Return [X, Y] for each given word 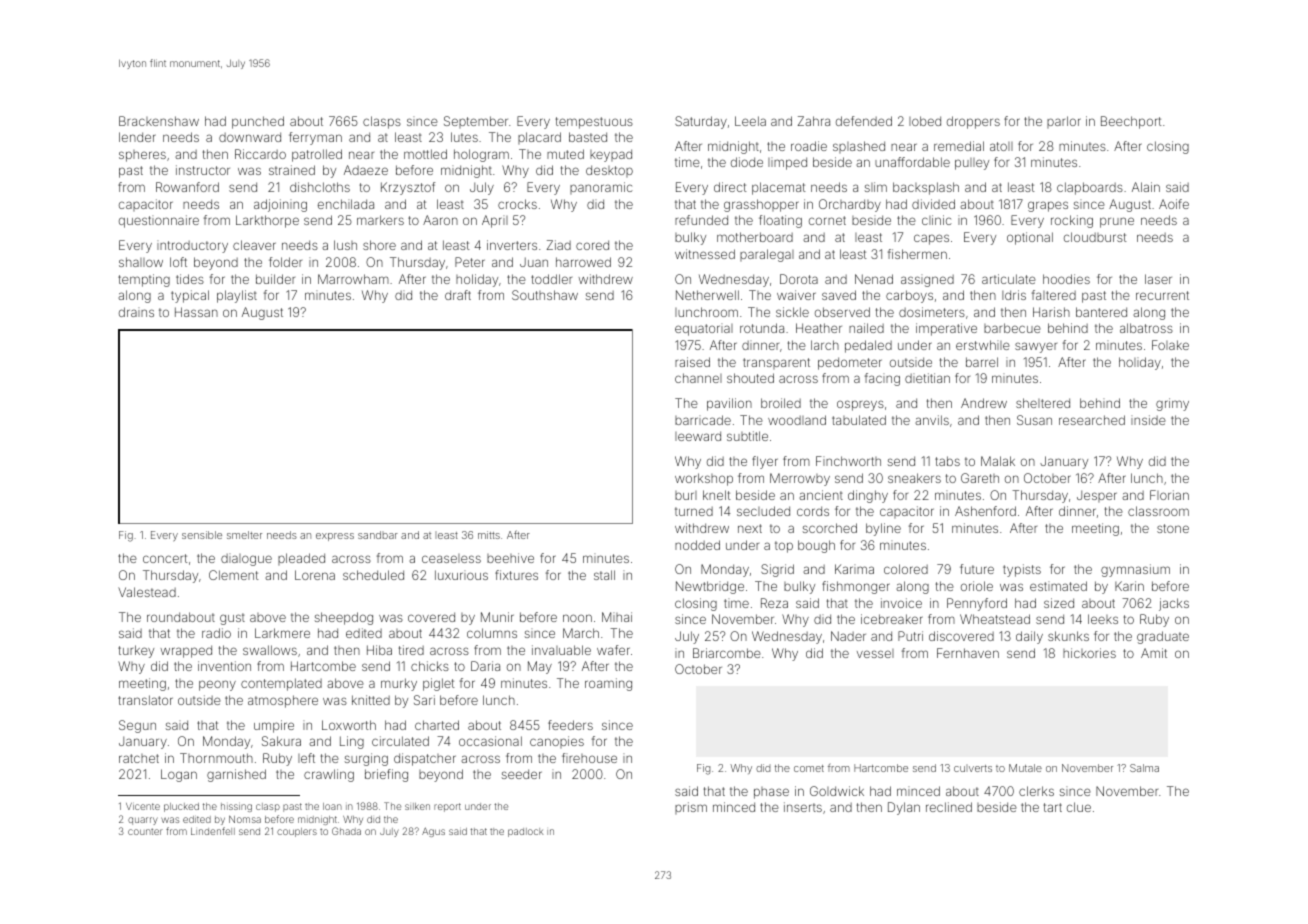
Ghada [346, 831]
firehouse [589, 758]
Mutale [1025, 768]
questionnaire [159, 221]
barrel [982, 362]
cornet [827, 220]
